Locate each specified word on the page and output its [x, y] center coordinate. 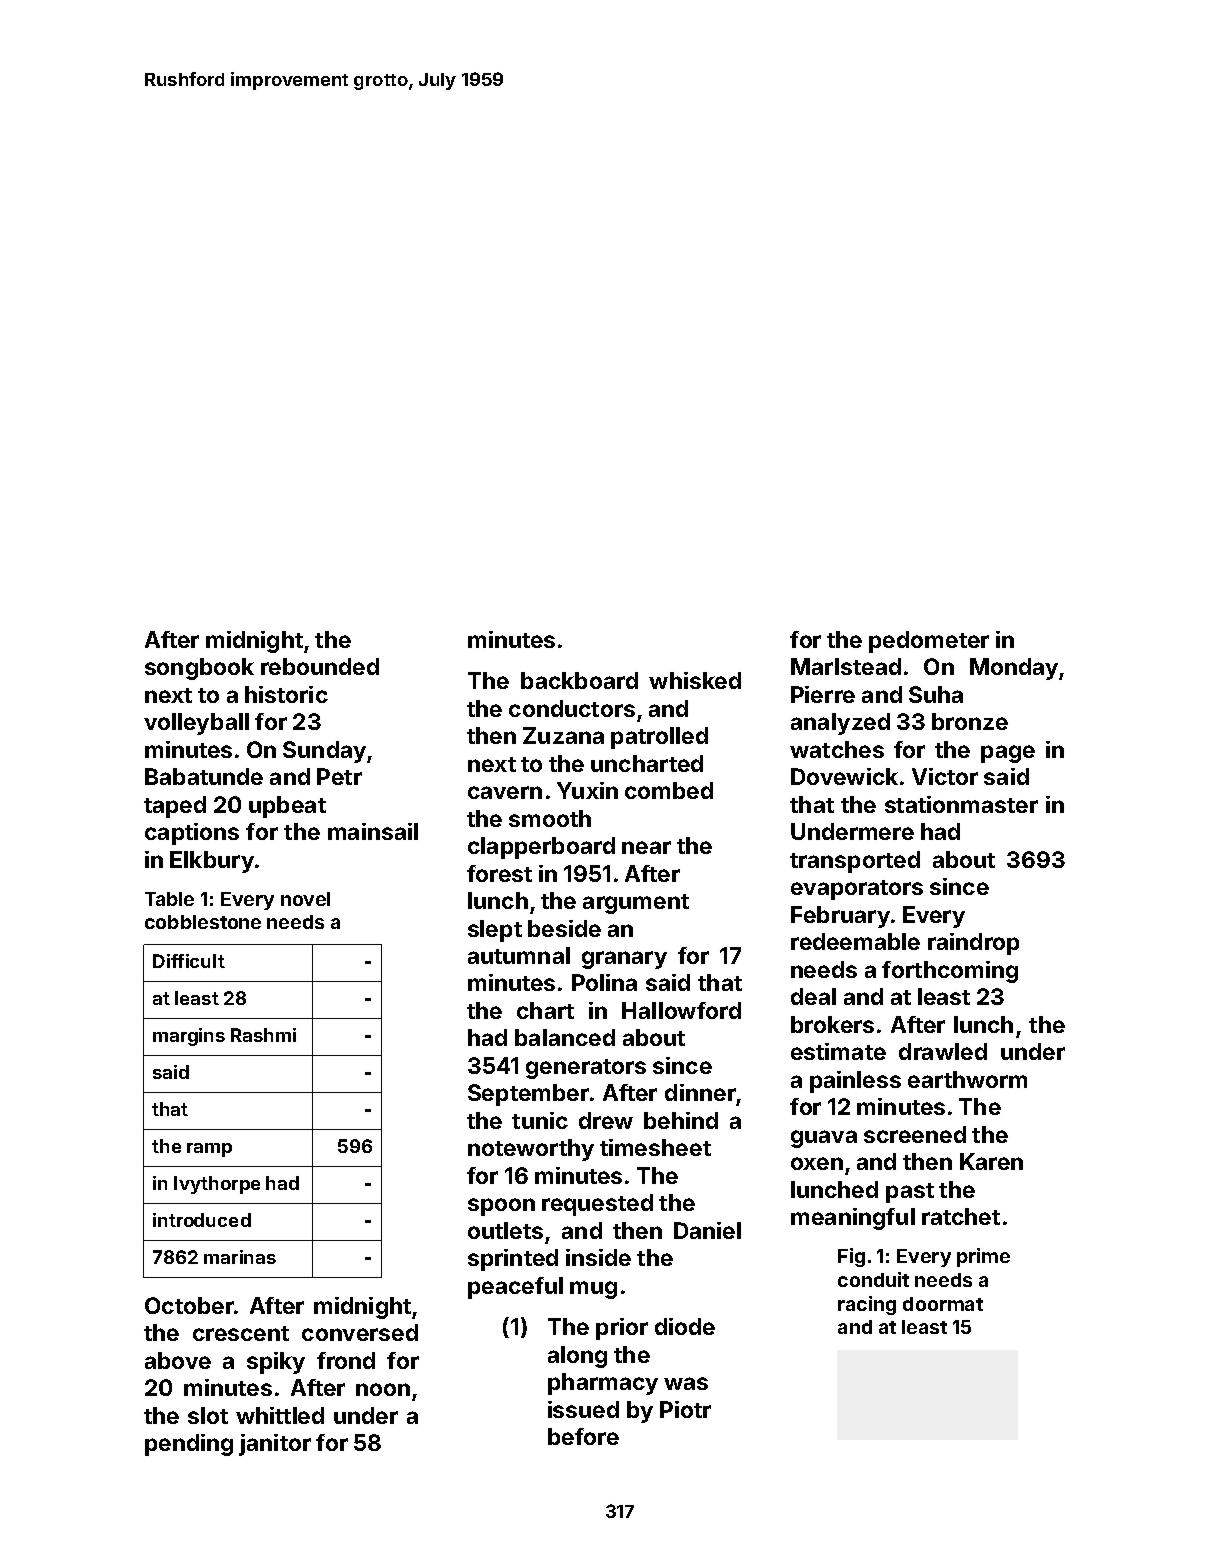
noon [383, 1389]
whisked [695, 680]
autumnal [519, 955]
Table [169, 899]
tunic [540, 1120]
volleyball [196, 724]
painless [855, 1082]
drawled [943, 1051]
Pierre [823, 694]
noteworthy [531, 1150]
